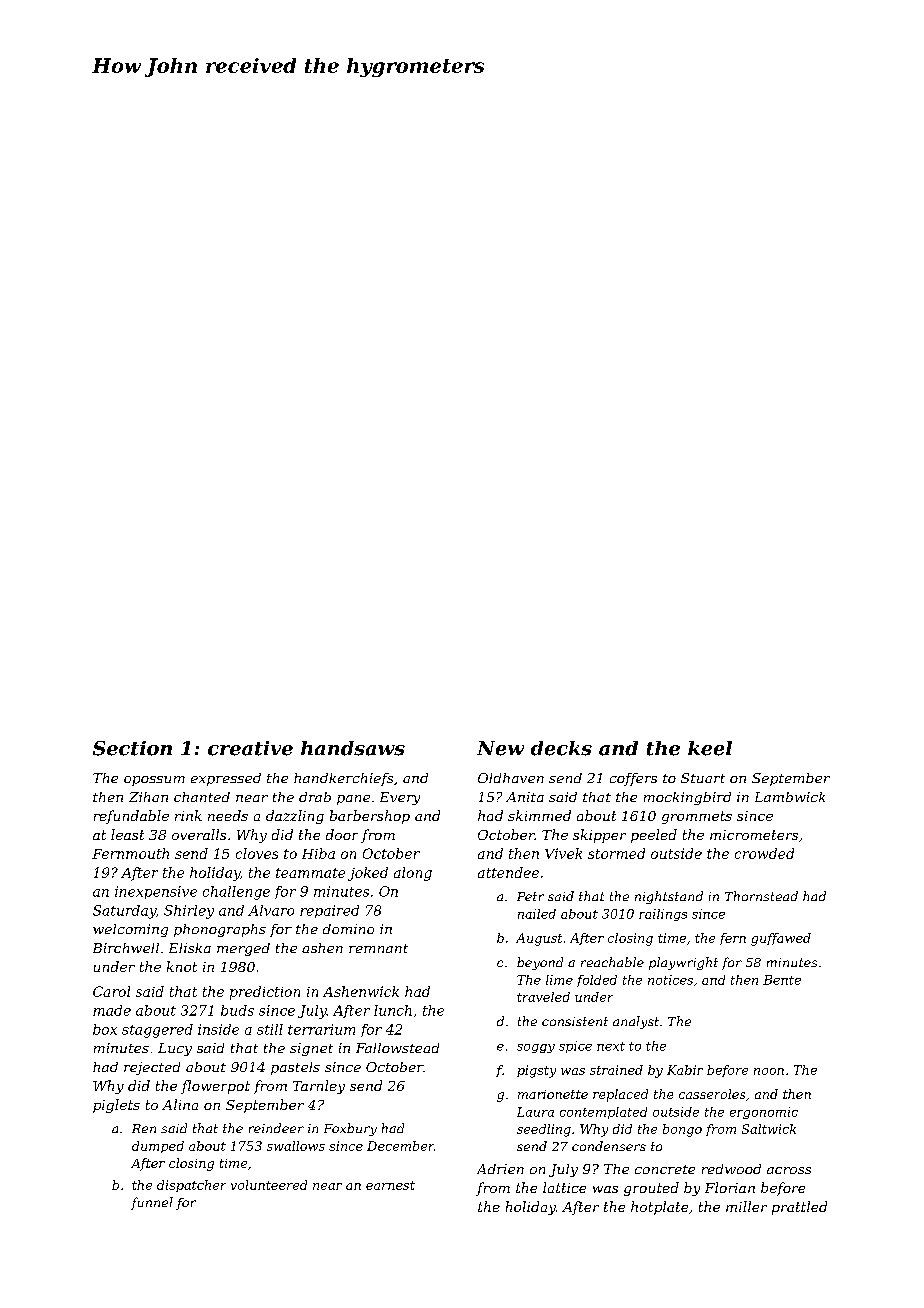 The width and height of the image is (924, 1308). Describe the element at coordinates (131, 817) in the image. I see `refundable` at that location.
